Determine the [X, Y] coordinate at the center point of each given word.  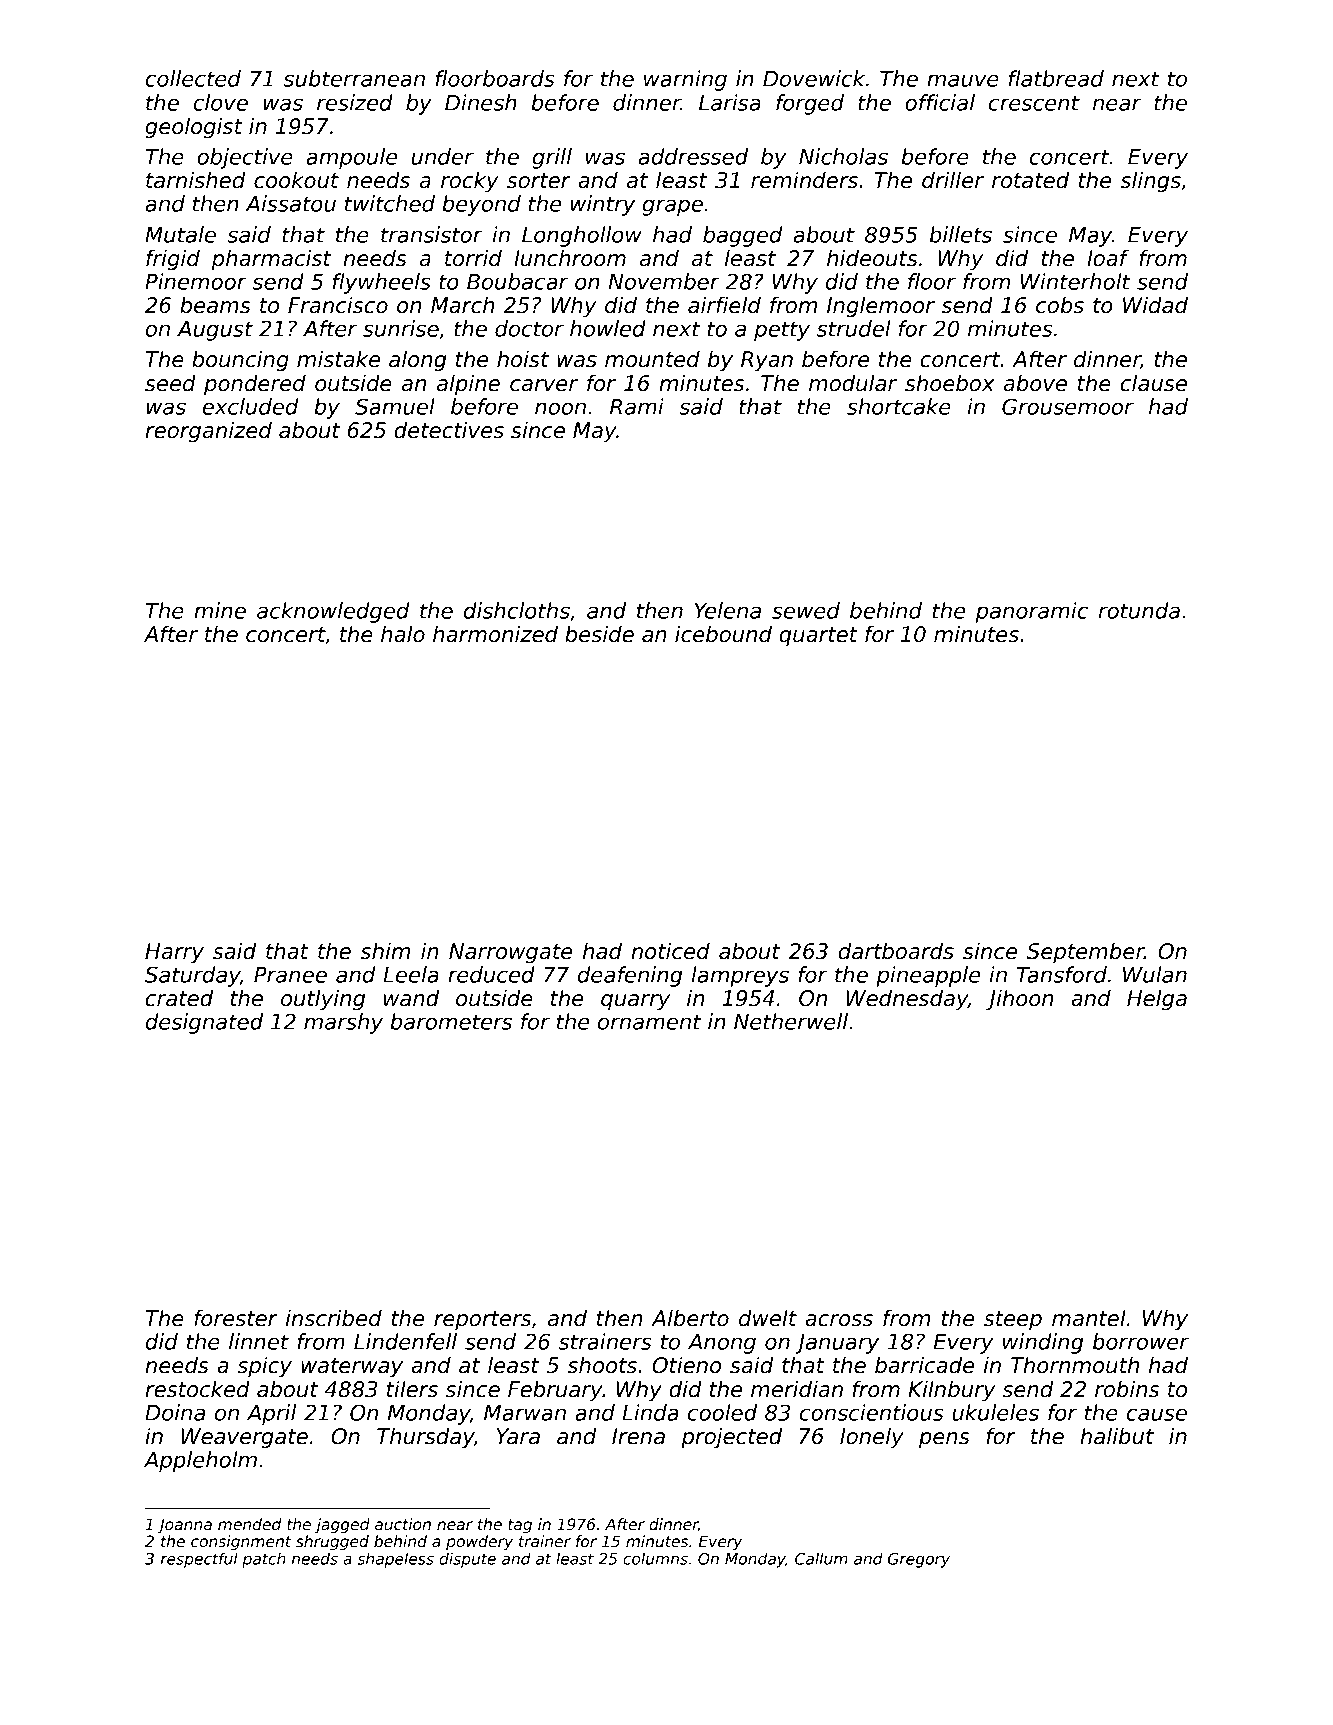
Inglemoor [881, 307]
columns [655, 1558]
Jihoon [1019, 1000]
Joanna [184, 1525]
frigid [173, 260]
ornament [649, 1022]
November [664, 281]
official [940, 102]
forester [236, 1318]
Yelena [728, 610]
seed [170, 383]
